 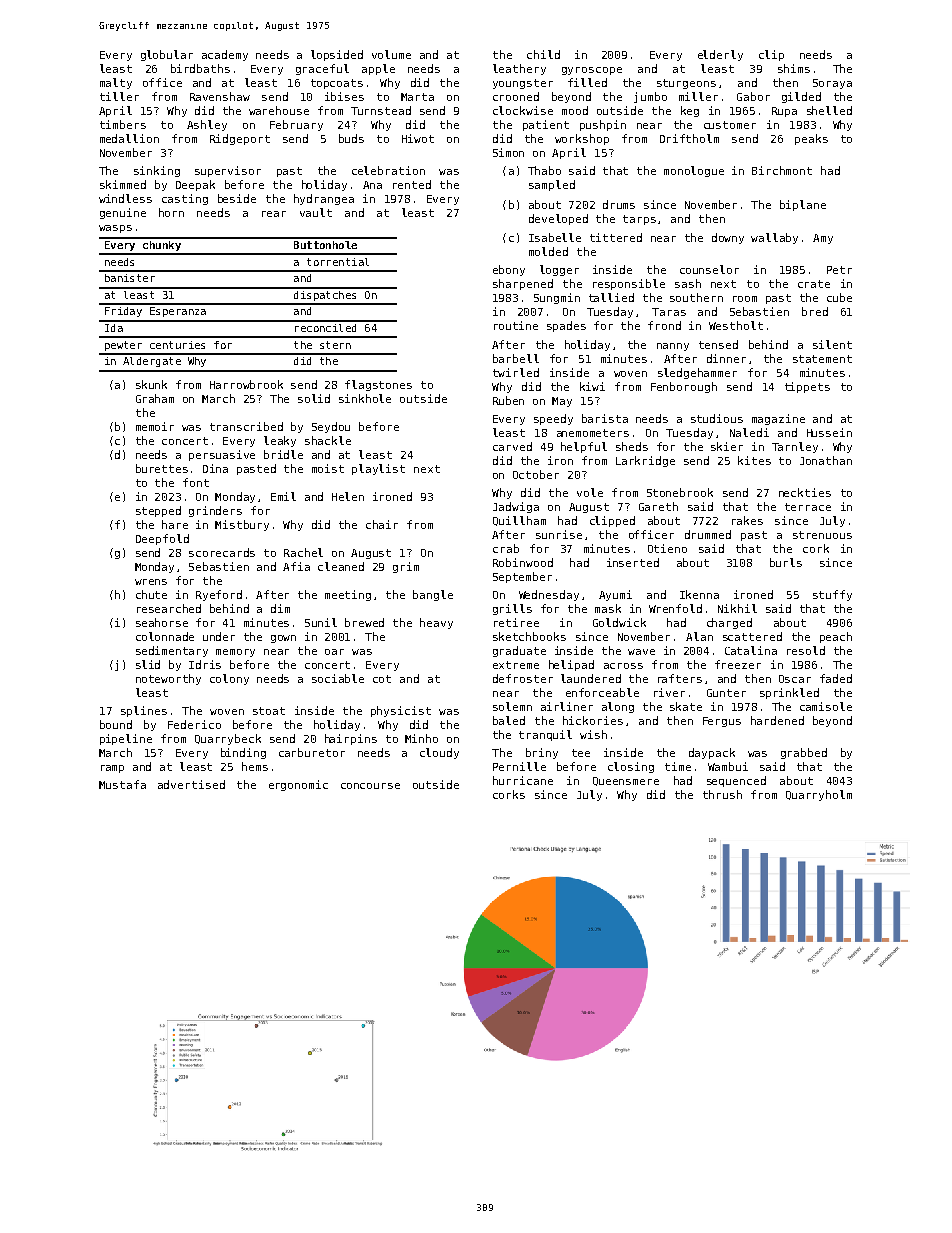 I want to click on kiwi, so click(x=592, y=386).
